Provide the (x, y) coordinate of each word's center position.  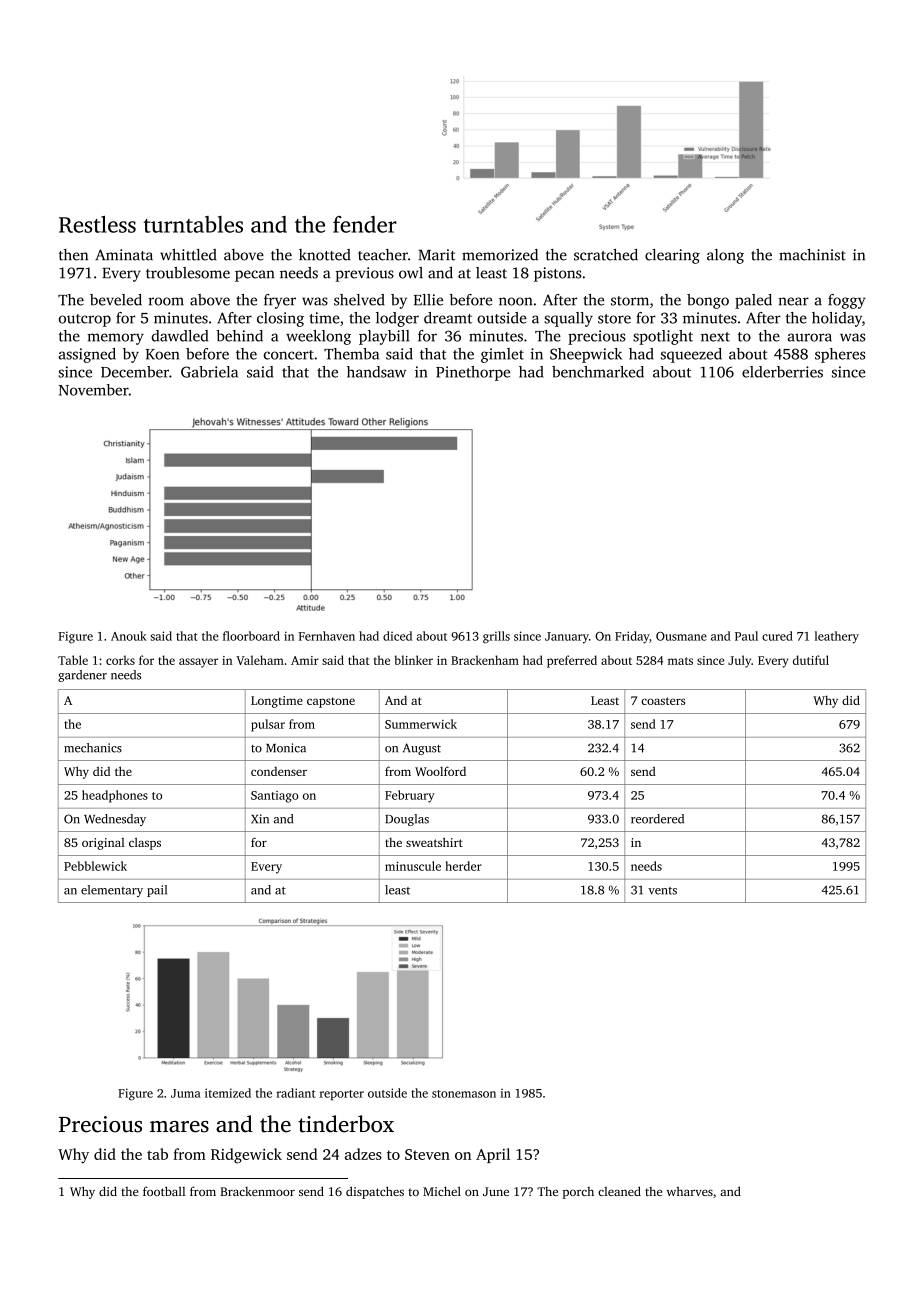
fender (365, 224)
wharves (690, 1191)
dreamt (448, 318)
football (164, 1191)
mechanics (93, 748)
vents (662, 891)
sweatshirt (434, 842)
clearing (672, 256)
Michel (442, 1191)
